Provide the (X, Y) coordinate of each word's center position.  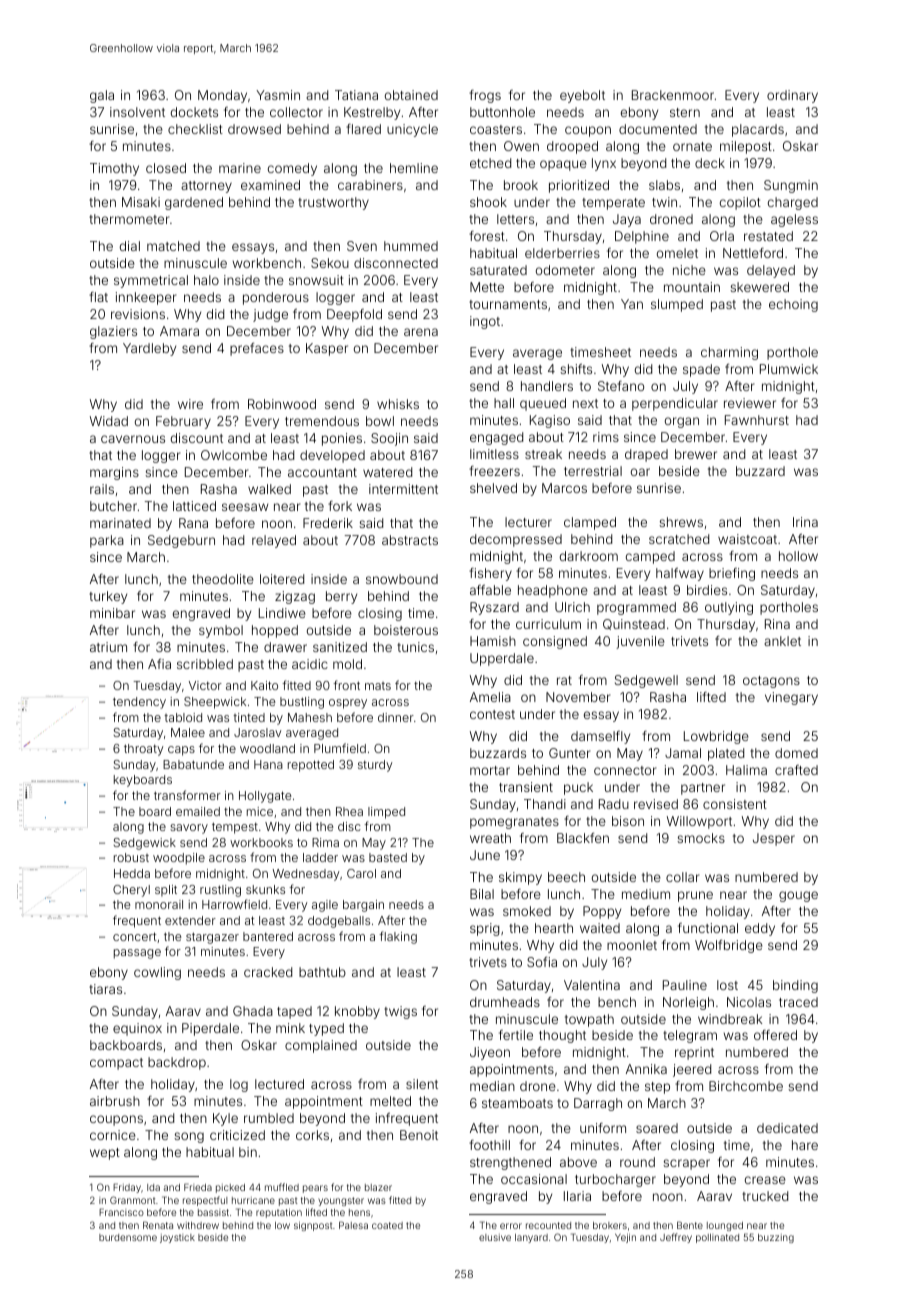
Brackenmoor (673, 95)
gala (102, 96)
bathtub (322, 972)
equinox (137, 1029)
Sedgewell (646, 681)
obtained (411, 95)
